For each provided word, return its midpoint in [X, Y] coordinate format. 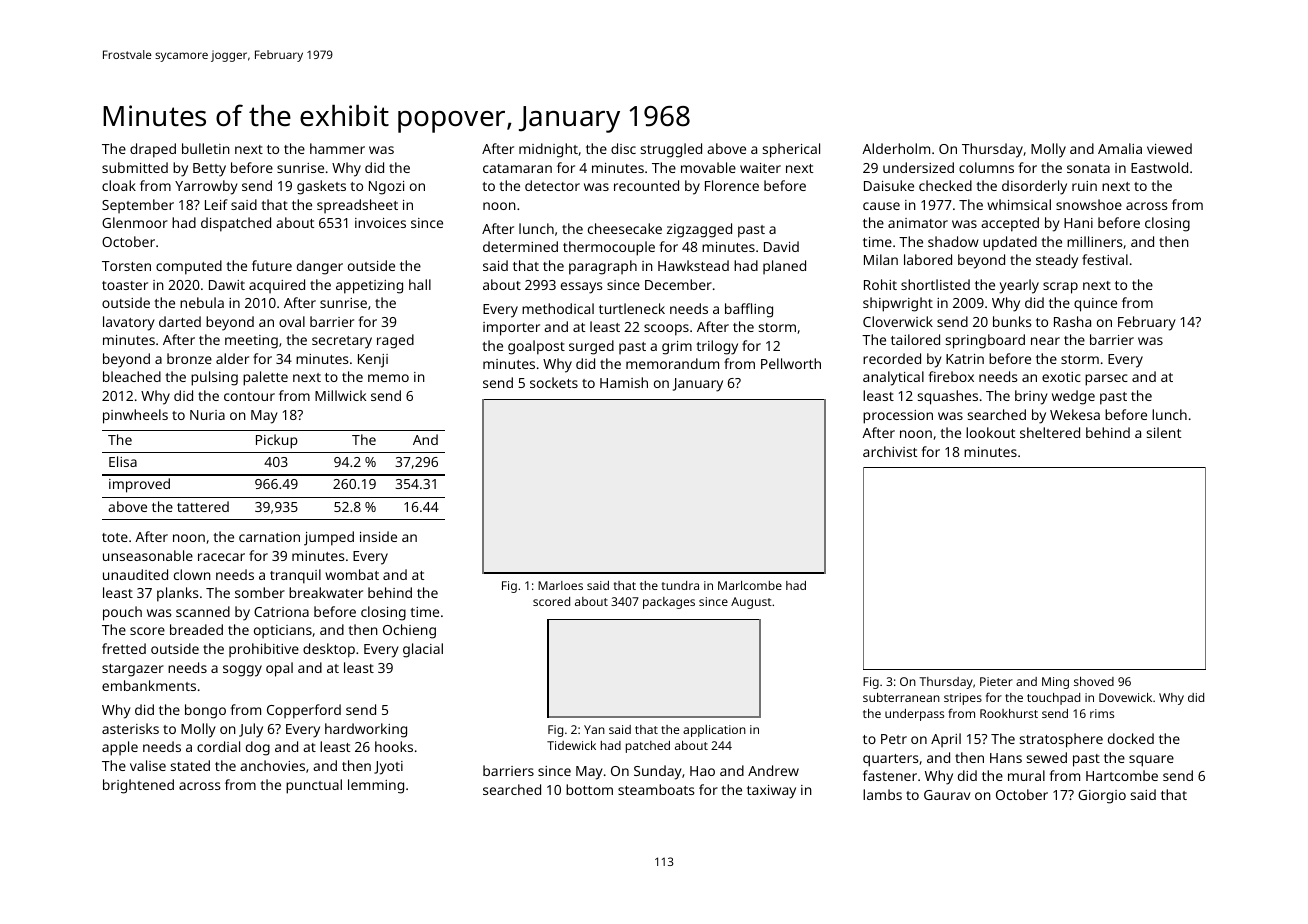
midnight [548, 150]
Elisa [123, 461]
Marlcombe [750, 585]
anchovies [272, 765]
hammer [337, 148]
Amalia [1120, 148]
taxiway [771, 792]
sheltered [1050, 432]
